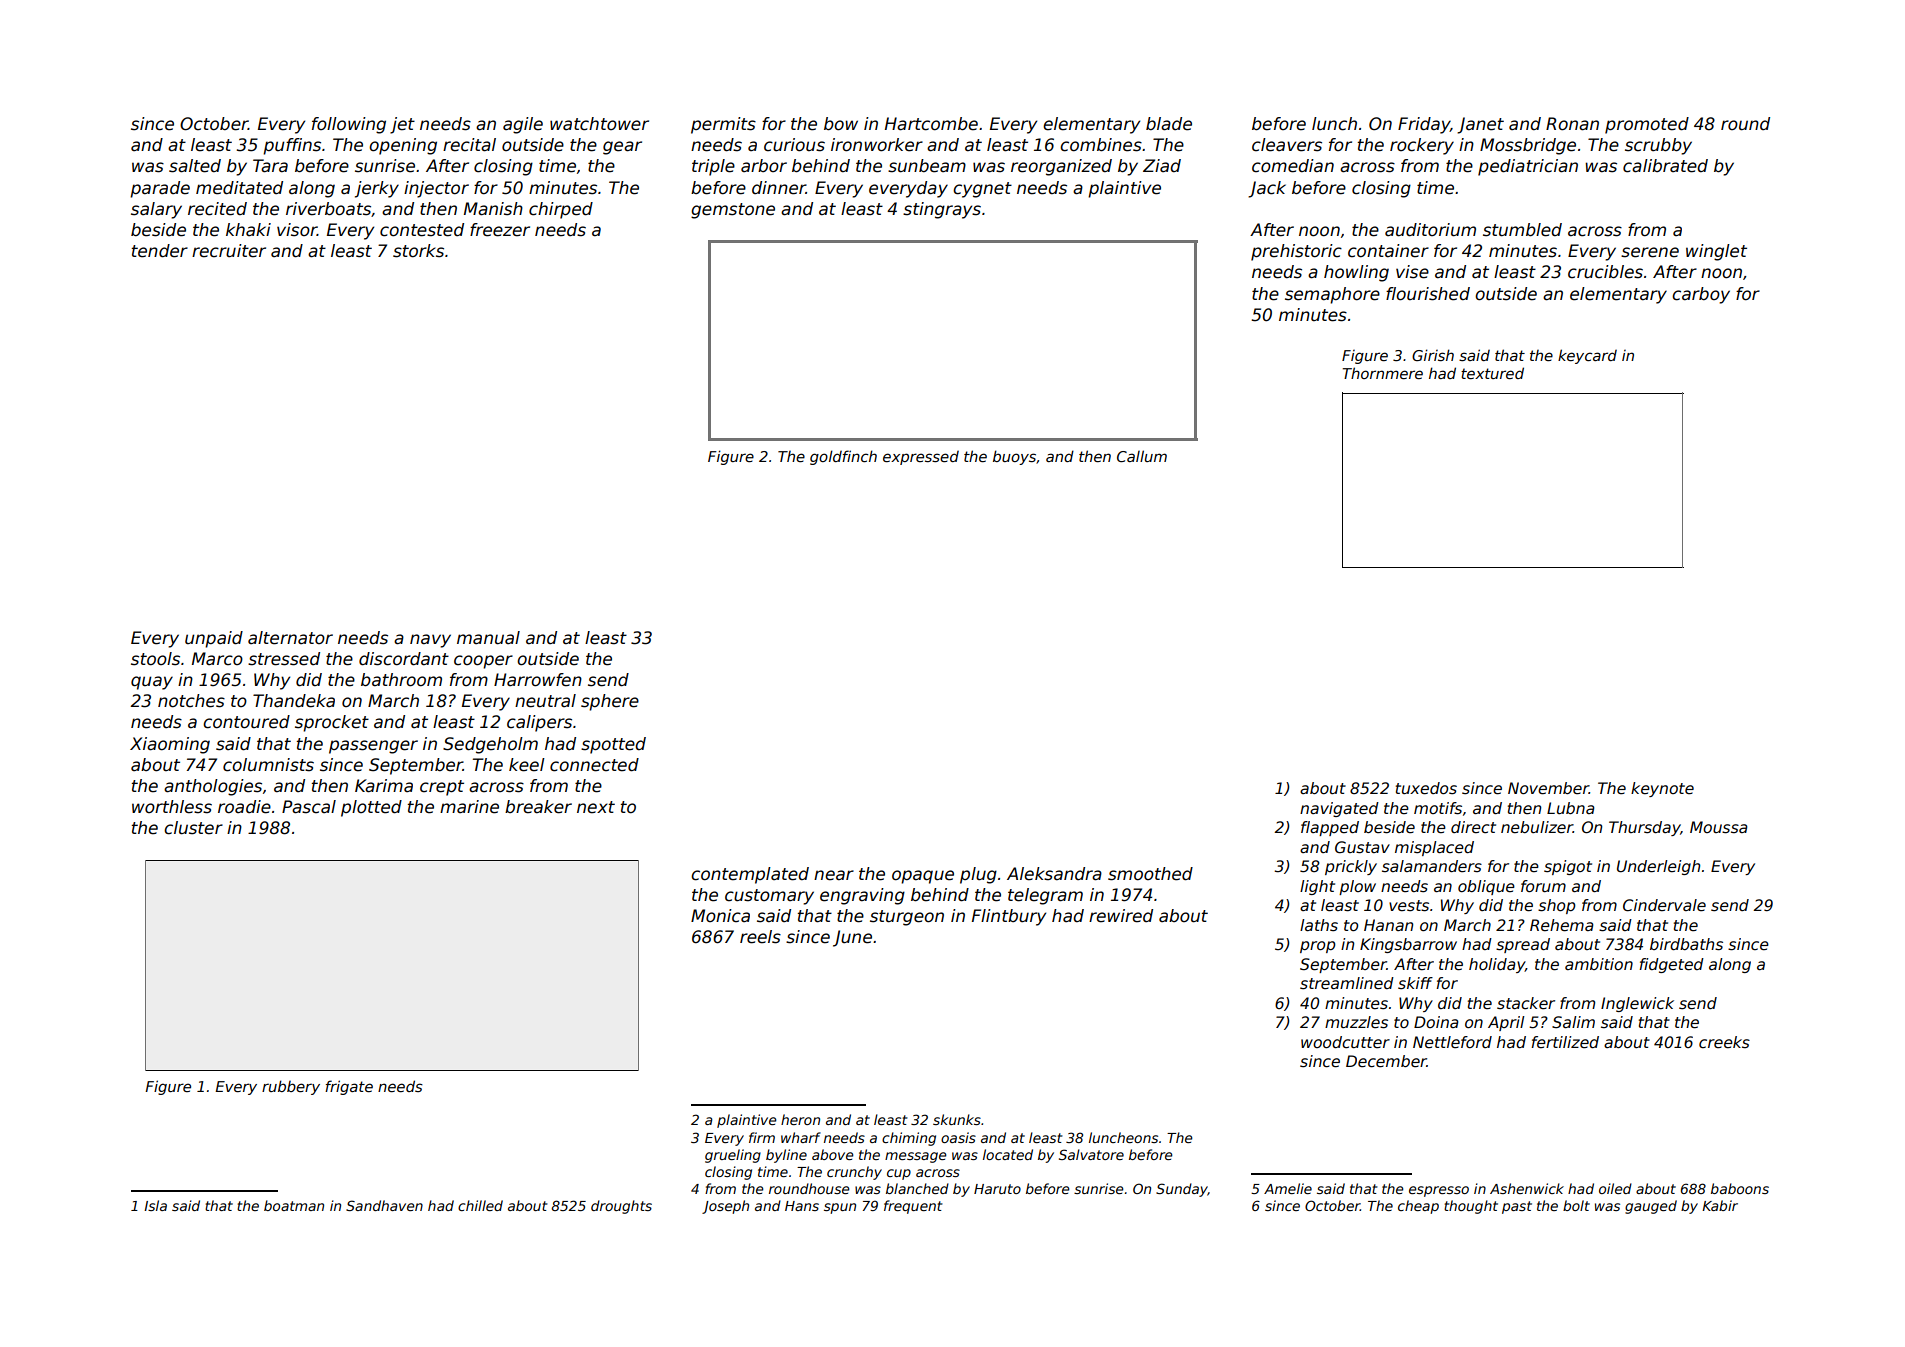 The image size is (1905, 1347). What do you see at coordinates (480, 1205) in the screenshot?
I see `chilled` at bounding box center [480, 1205].
